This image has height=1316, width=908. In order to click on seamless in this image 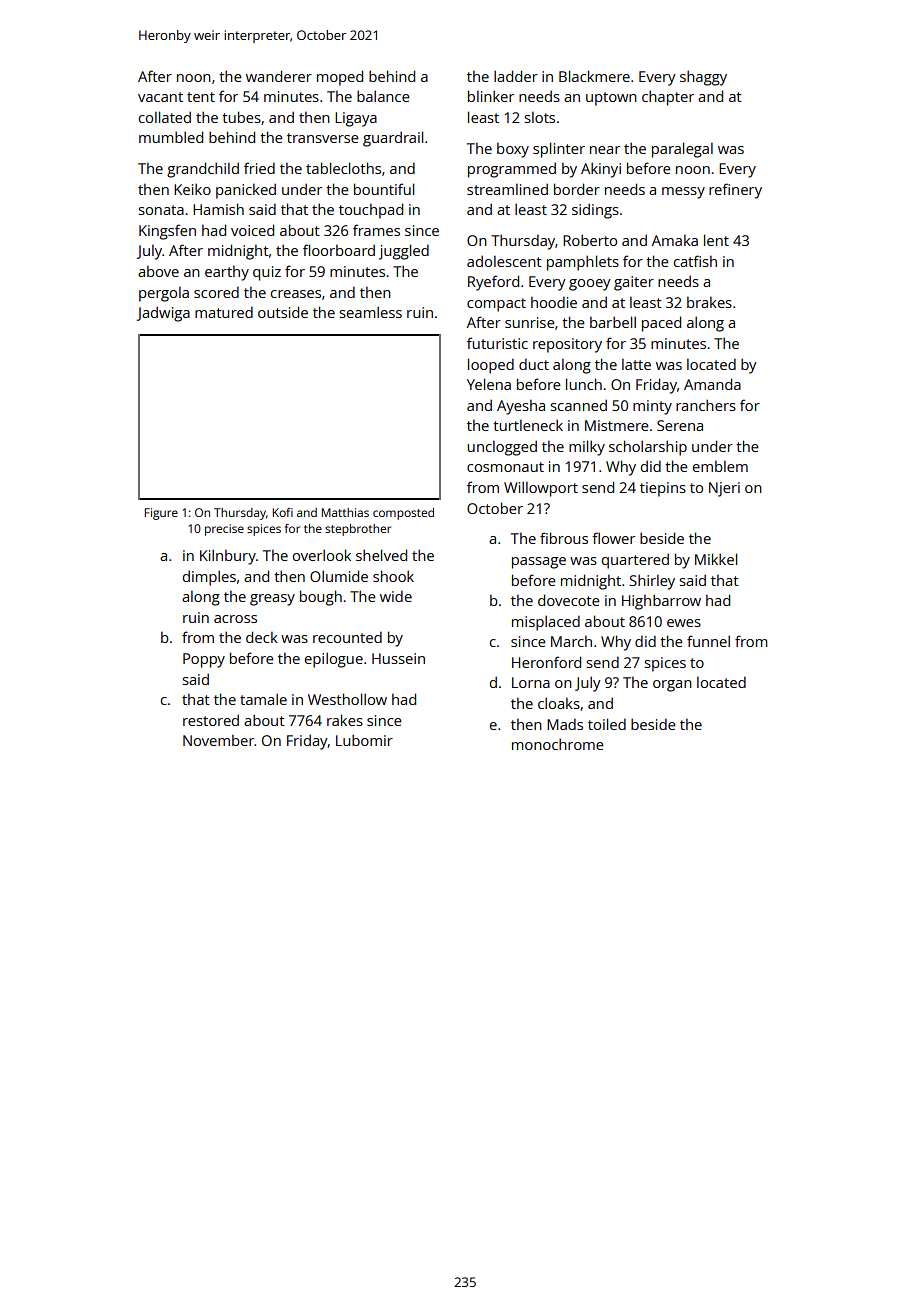, I will do `click(371, 312)`.
